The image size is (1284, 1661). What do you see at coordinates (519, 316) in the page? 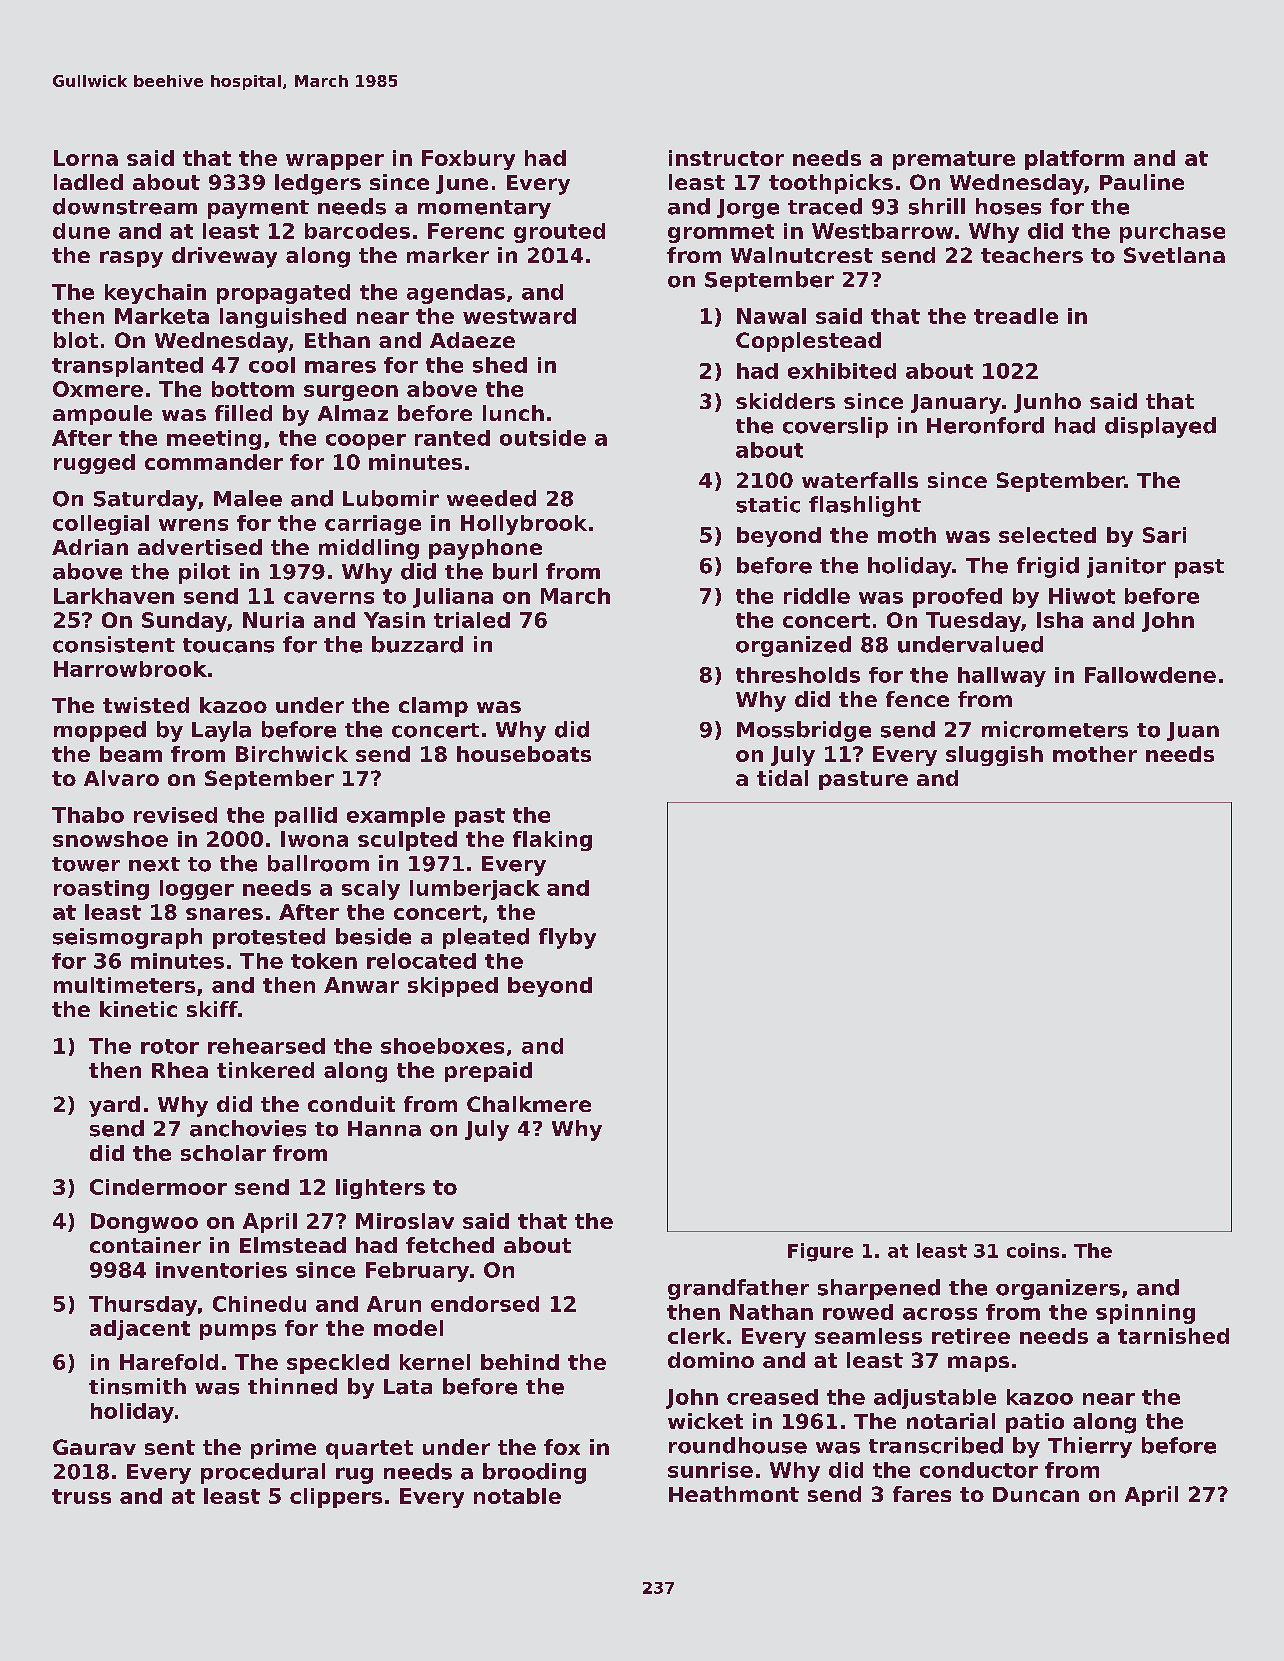
I see `westward` at bounding box center [519, 316].
